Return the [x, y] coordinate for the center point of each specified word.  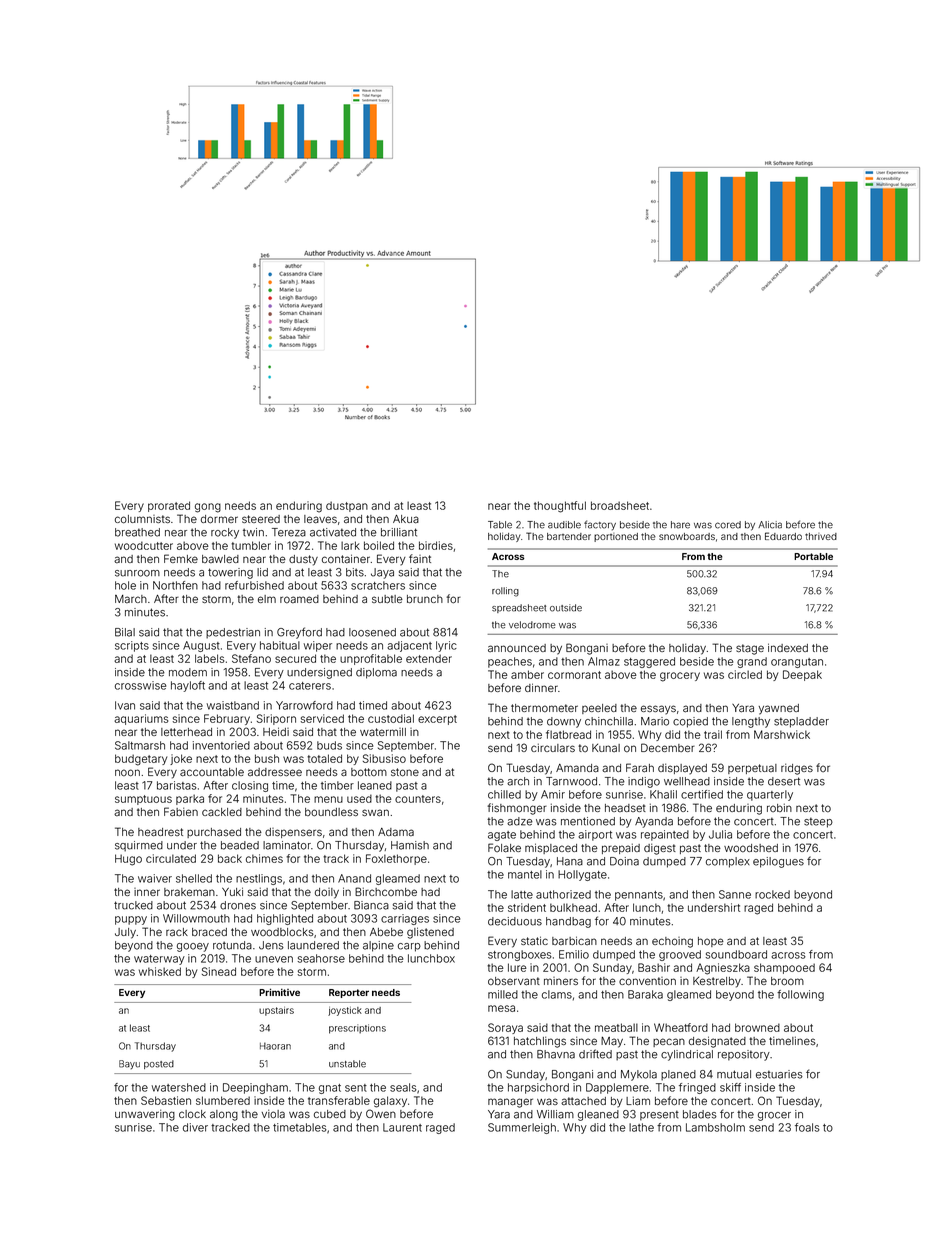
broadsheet [620, 505]
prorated [169, 506]
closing [250, 786]
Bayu [129, 1064]
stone [405, 772]
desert [784, 781]
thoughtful [560, 507]
